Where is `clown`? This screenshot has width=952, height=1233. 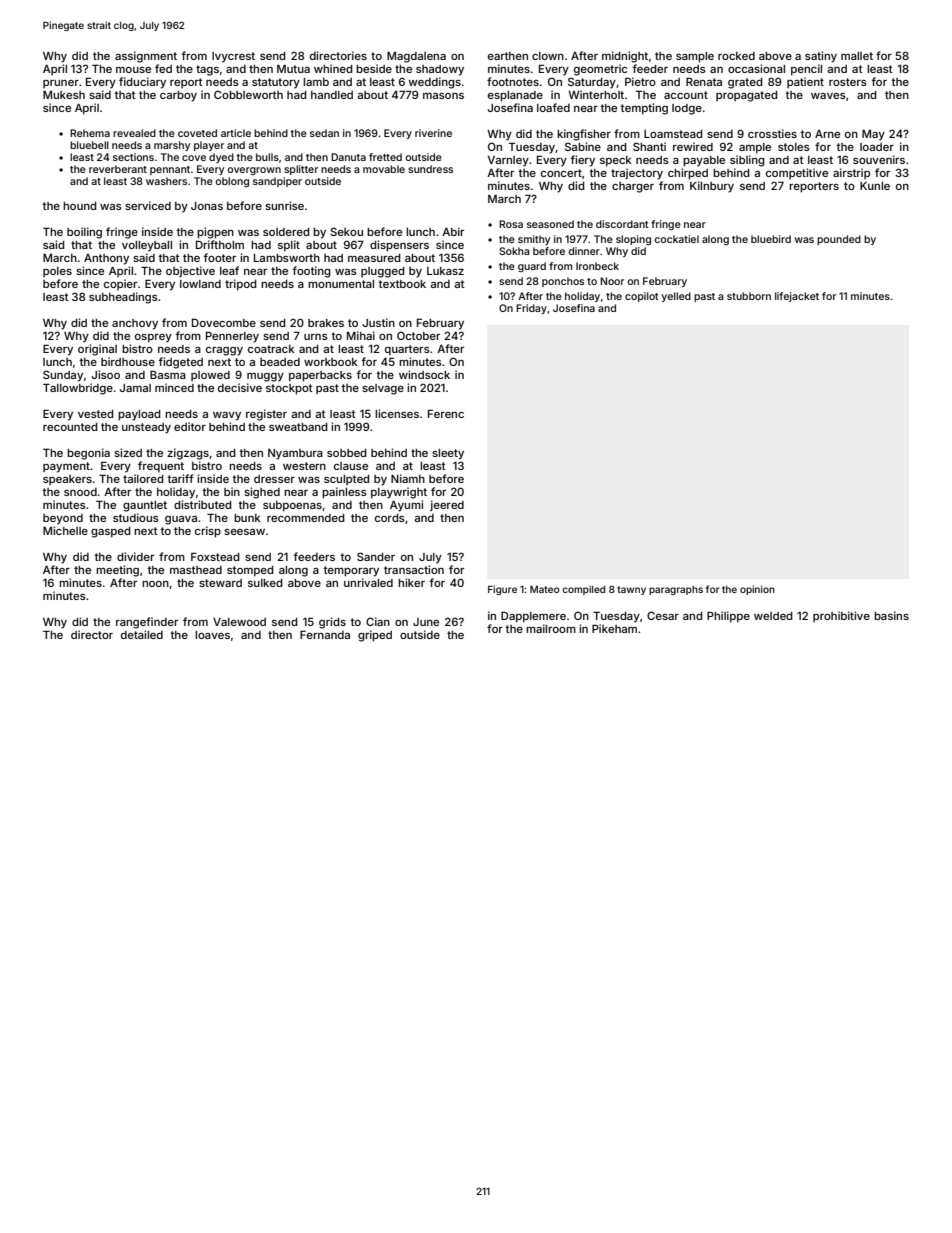
clown is located at coordinates (548, 56).
